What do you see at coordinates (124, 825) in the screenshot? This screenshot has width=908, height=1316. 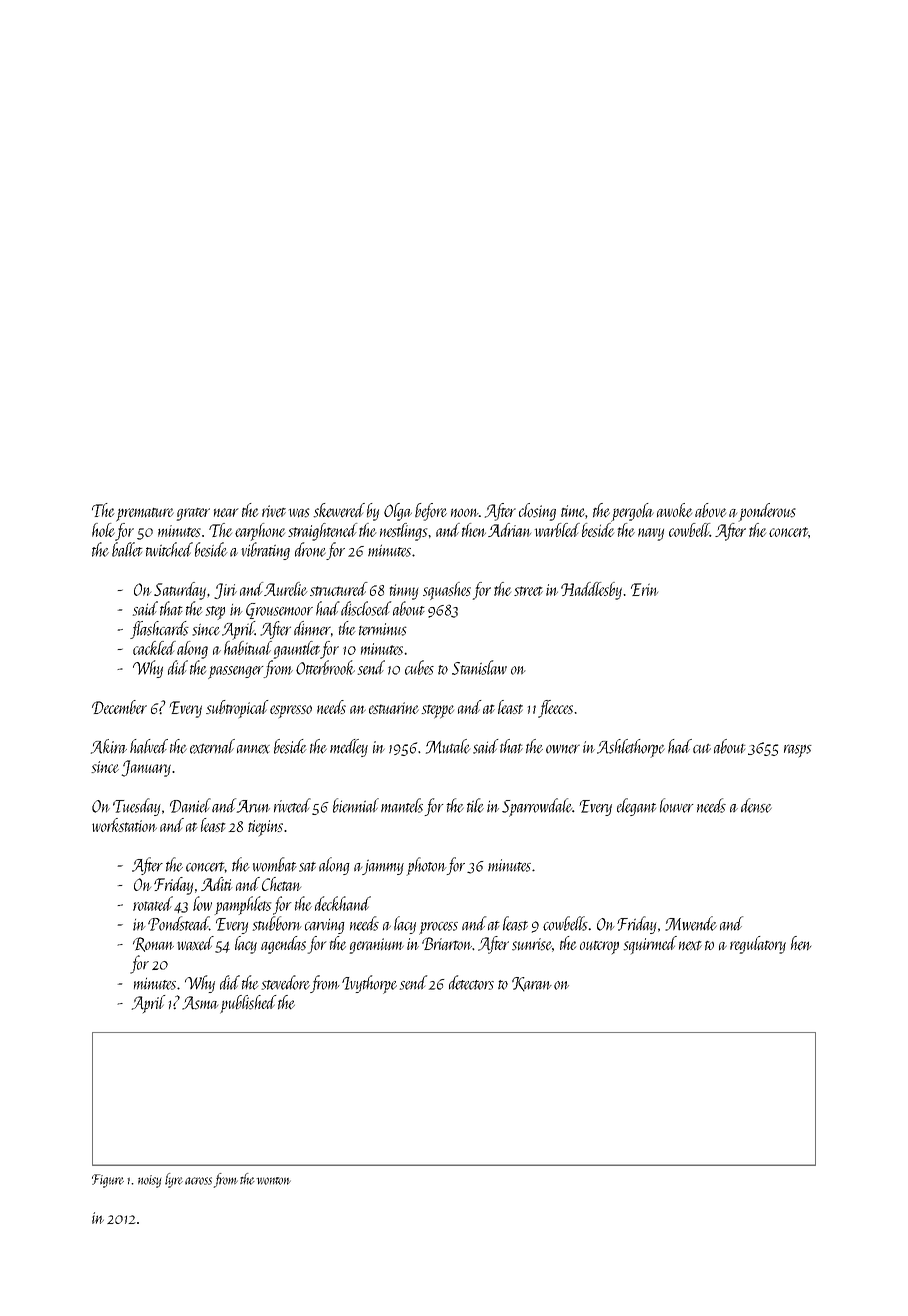 I see `workstation` at bounding box center [124, 825].
